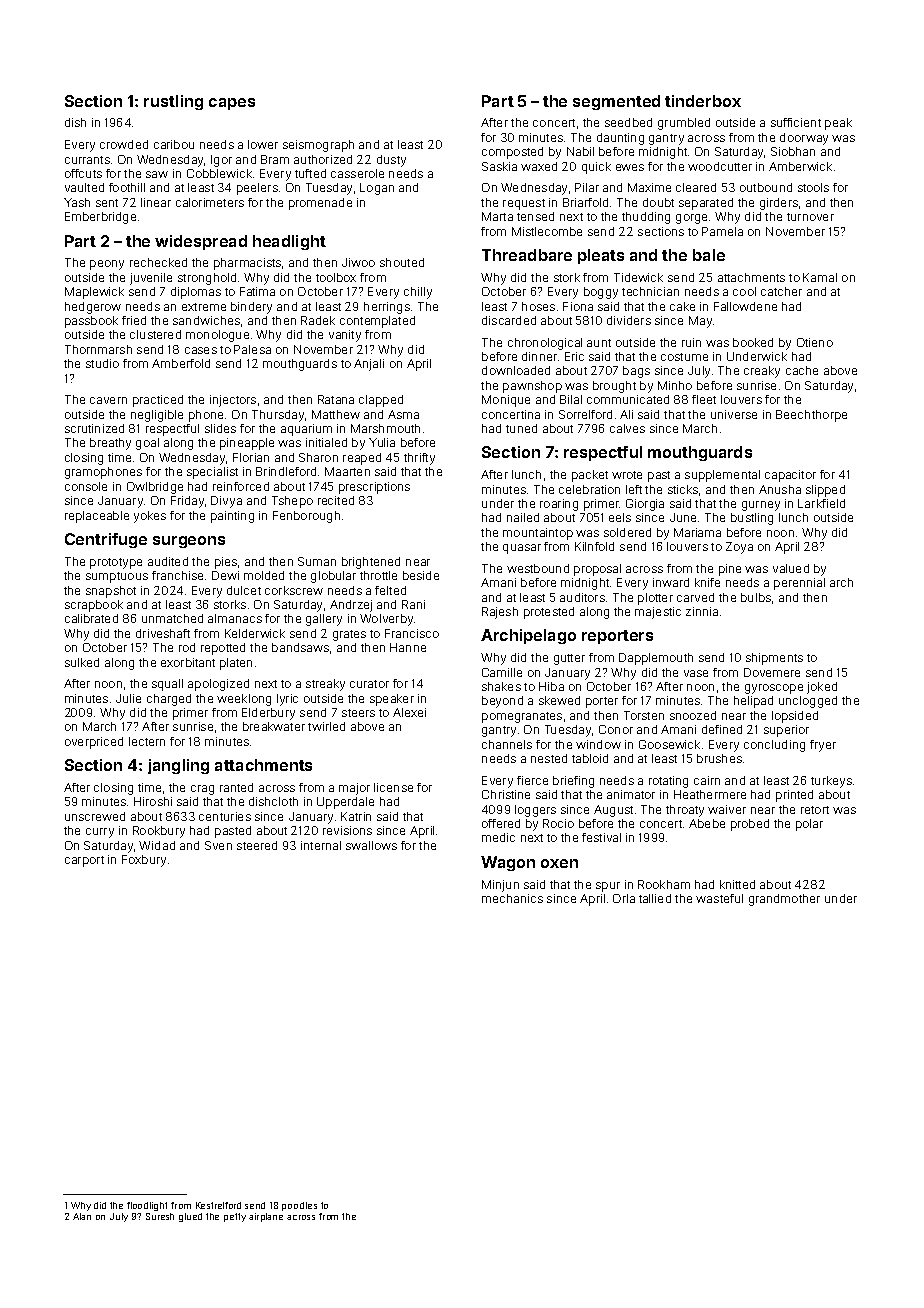 The width and height of the screenshot is (924, 1308). I want to click on Threadbare, so click(527, 255).
